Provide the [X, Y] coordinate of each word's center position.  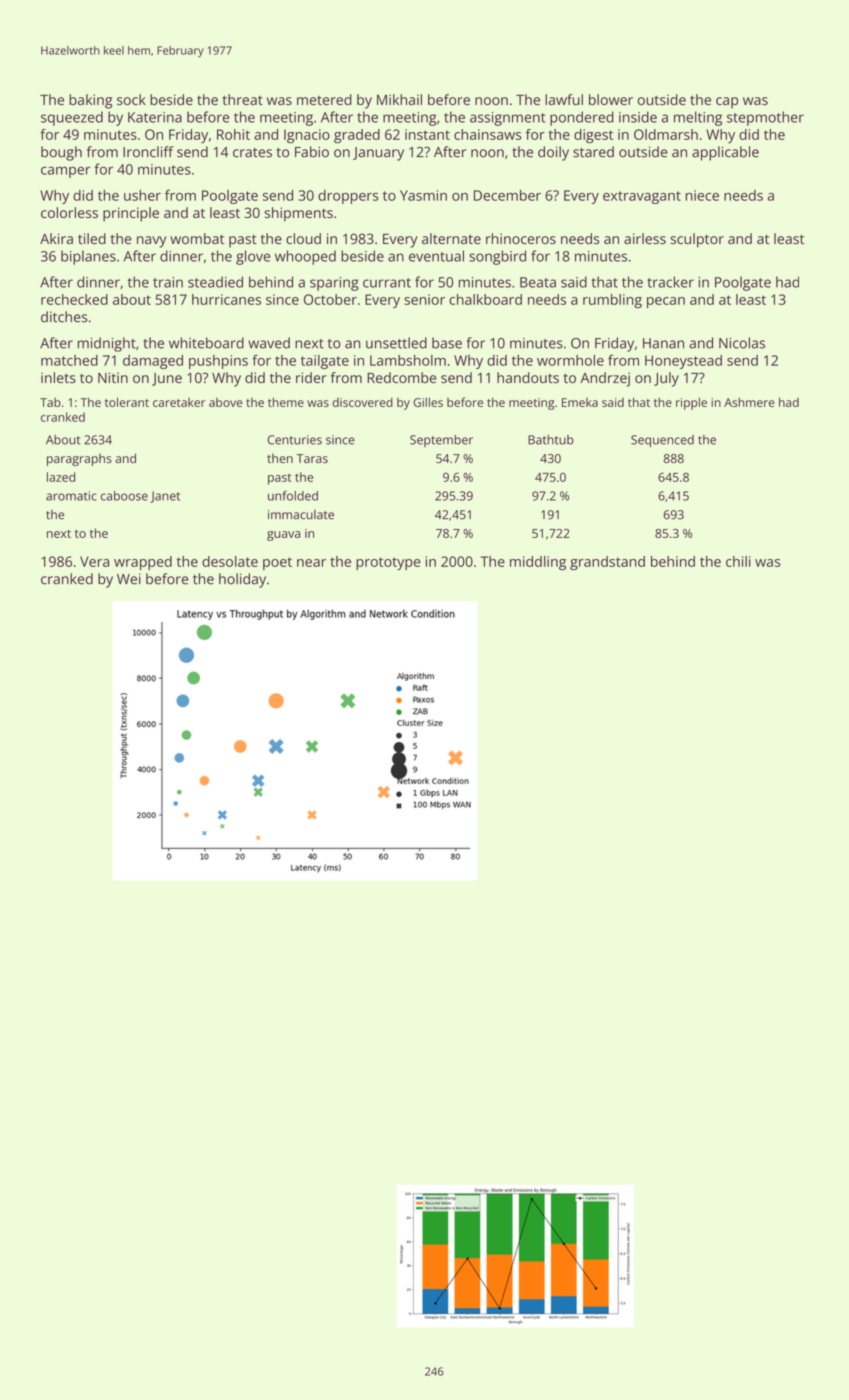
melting [698, 118]
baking [90, 101]
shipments [298, 214]
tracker [670, 282]
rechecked [74, 299]
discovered [362, 402]
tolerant [127, 402]
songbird [497, 257]
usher [142, 195]
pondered [582, 118]
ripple [691, 403]
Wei [129, 579]
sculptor [697, 240]
